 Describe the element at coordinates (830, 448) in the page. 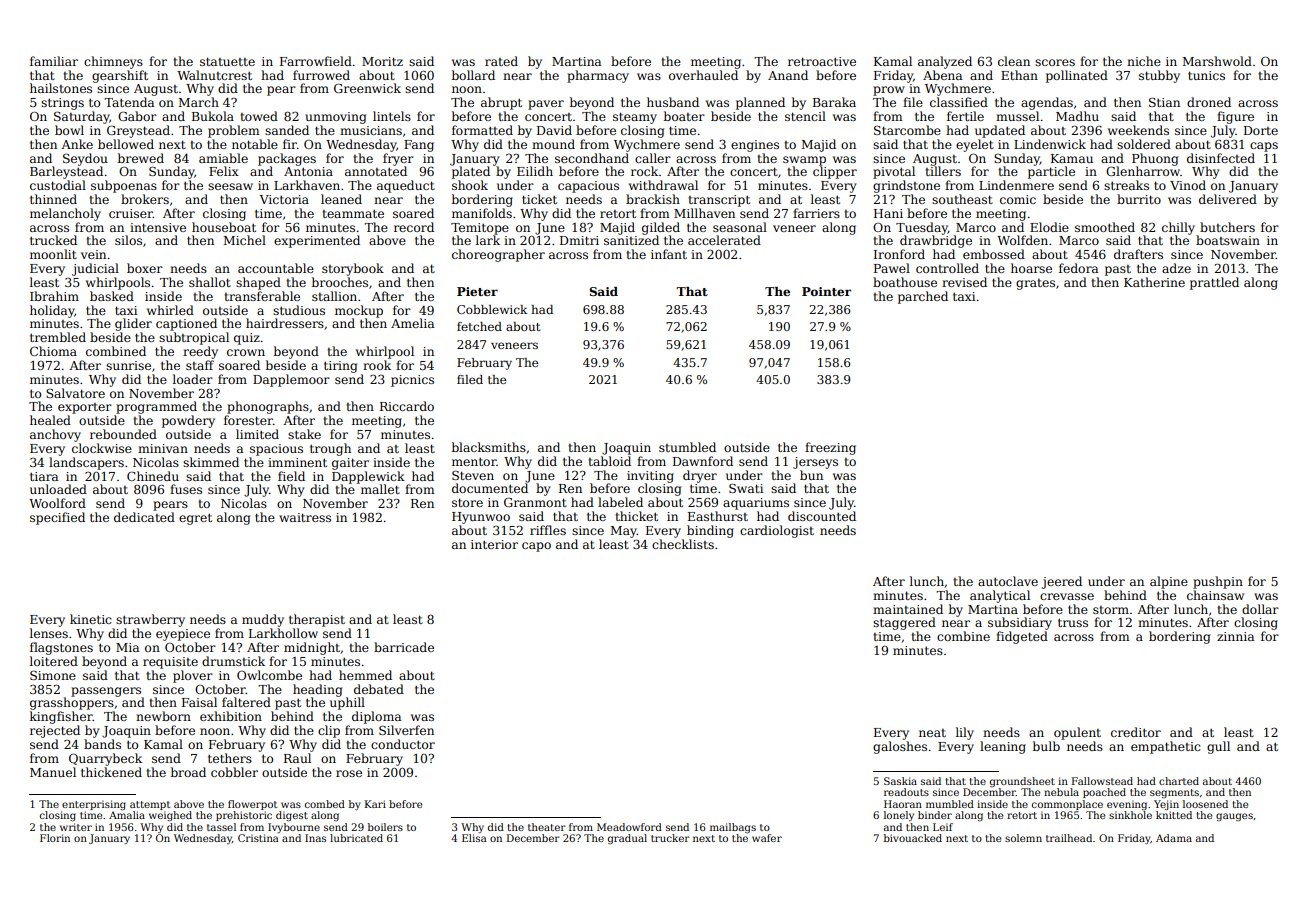

I see `freezing` at that location.
